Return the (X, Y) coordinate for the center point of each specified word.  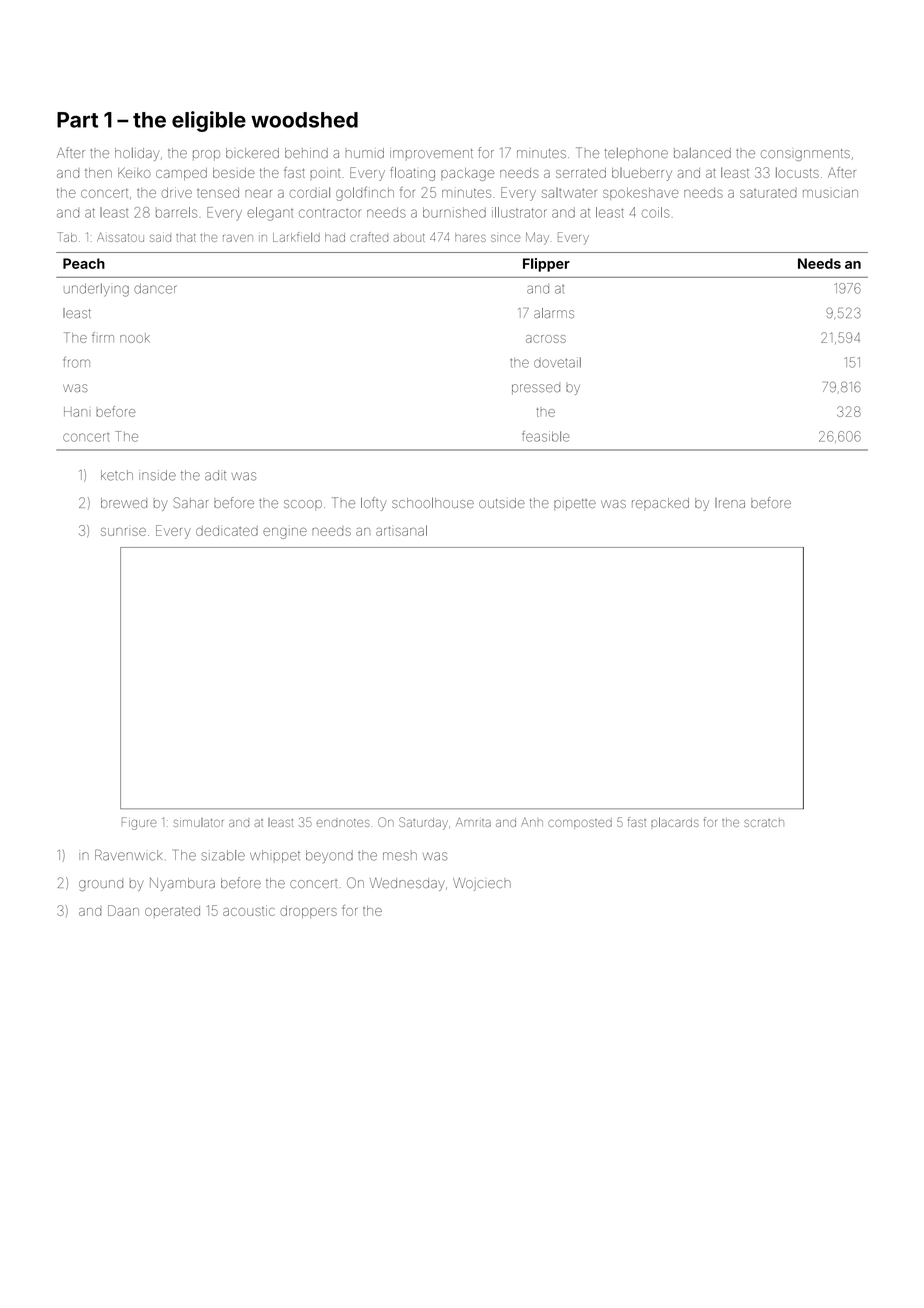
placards (675, 822)
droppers (308, 912)
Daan (123, 910)
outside (502, 503)
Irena (730, 503)
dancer (155, 289)
